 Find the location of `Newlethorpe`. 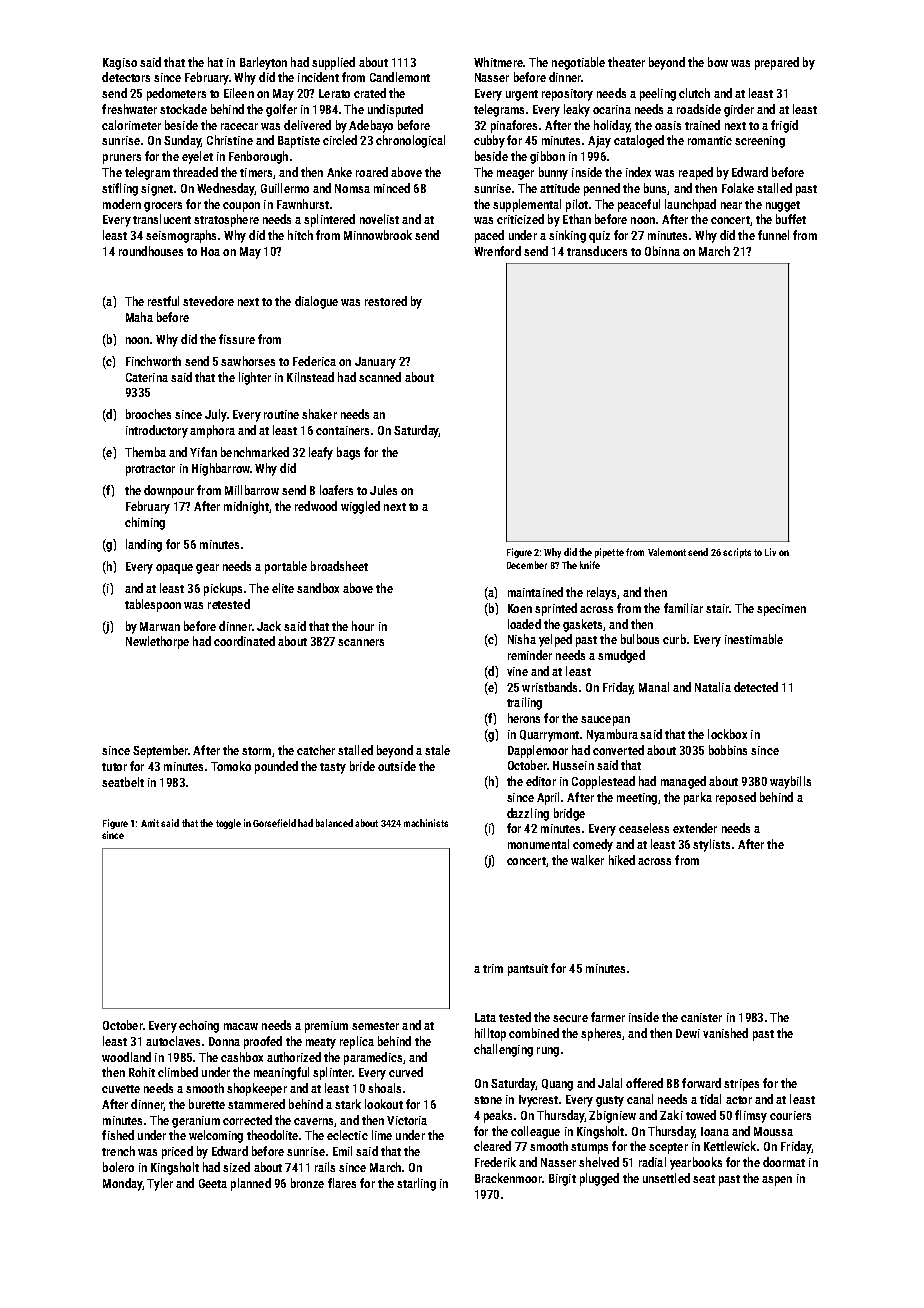

Newlethorpe is located at coordinates (157, 642).
